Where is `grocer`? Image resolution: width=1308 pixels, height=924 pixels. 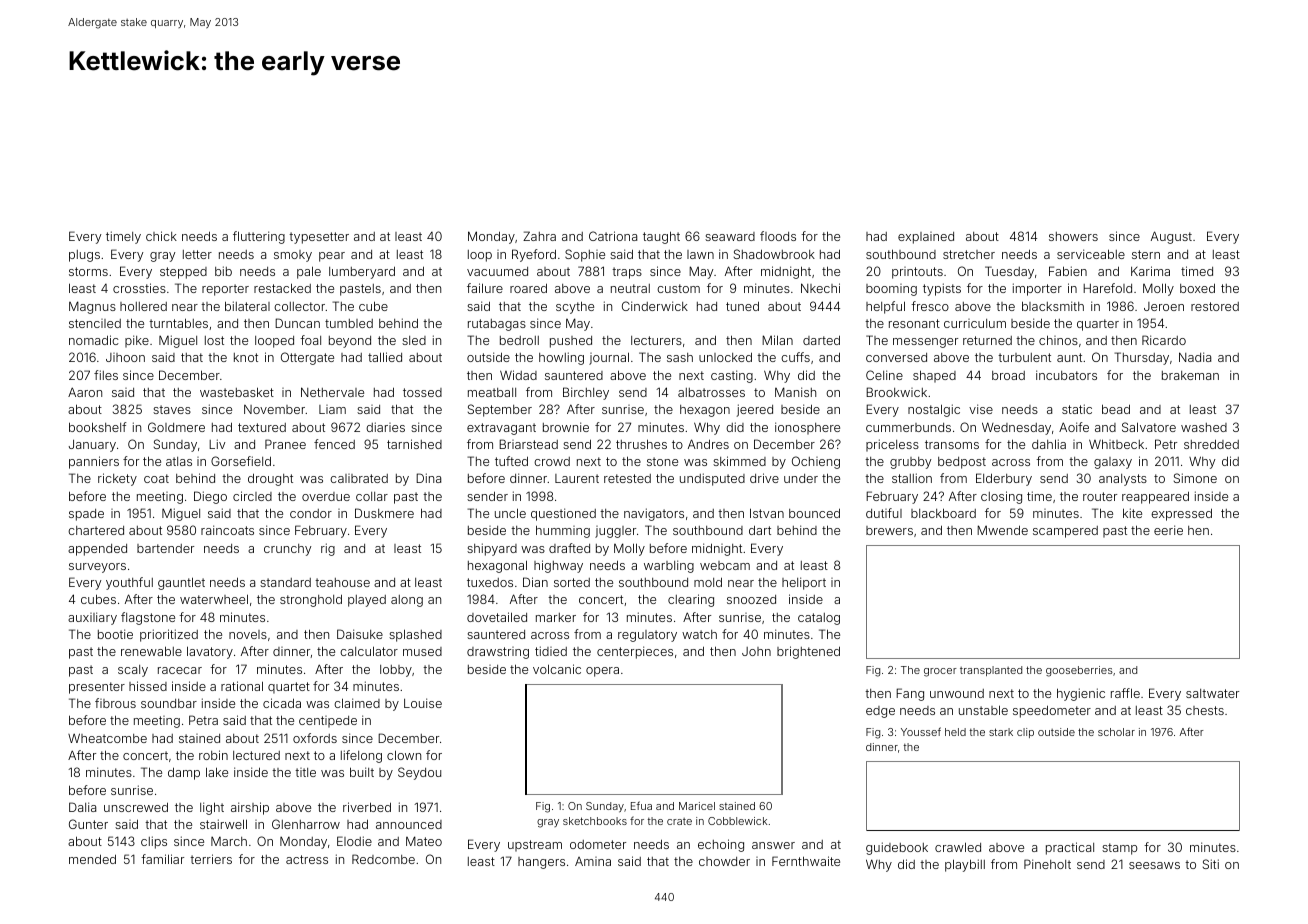 grocer is located at coordinates (940, 672).
